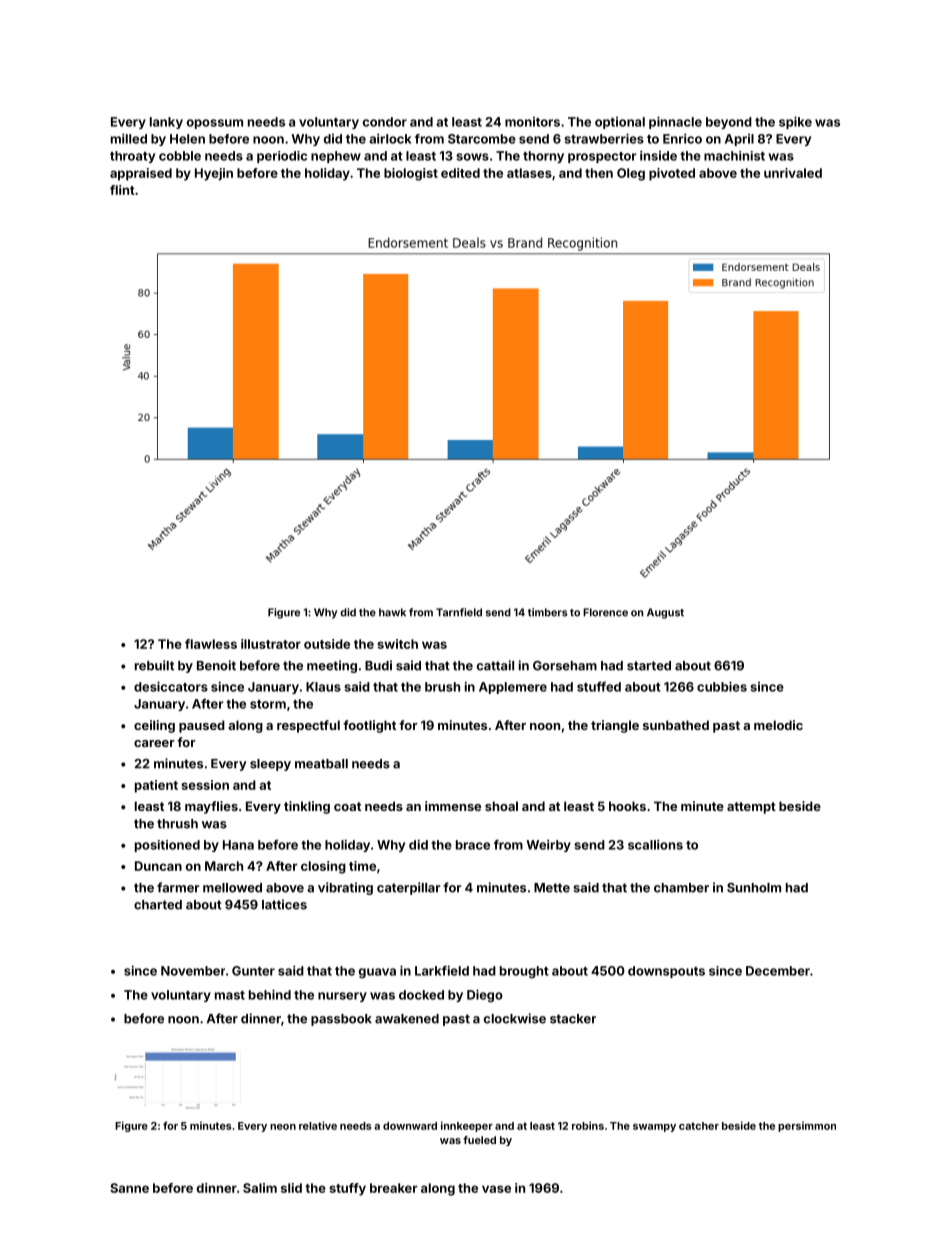 The image size is (952, 1233). Describe the element at coordinates (260, 1188) in the screenshot. I see `Salim` at that location.
